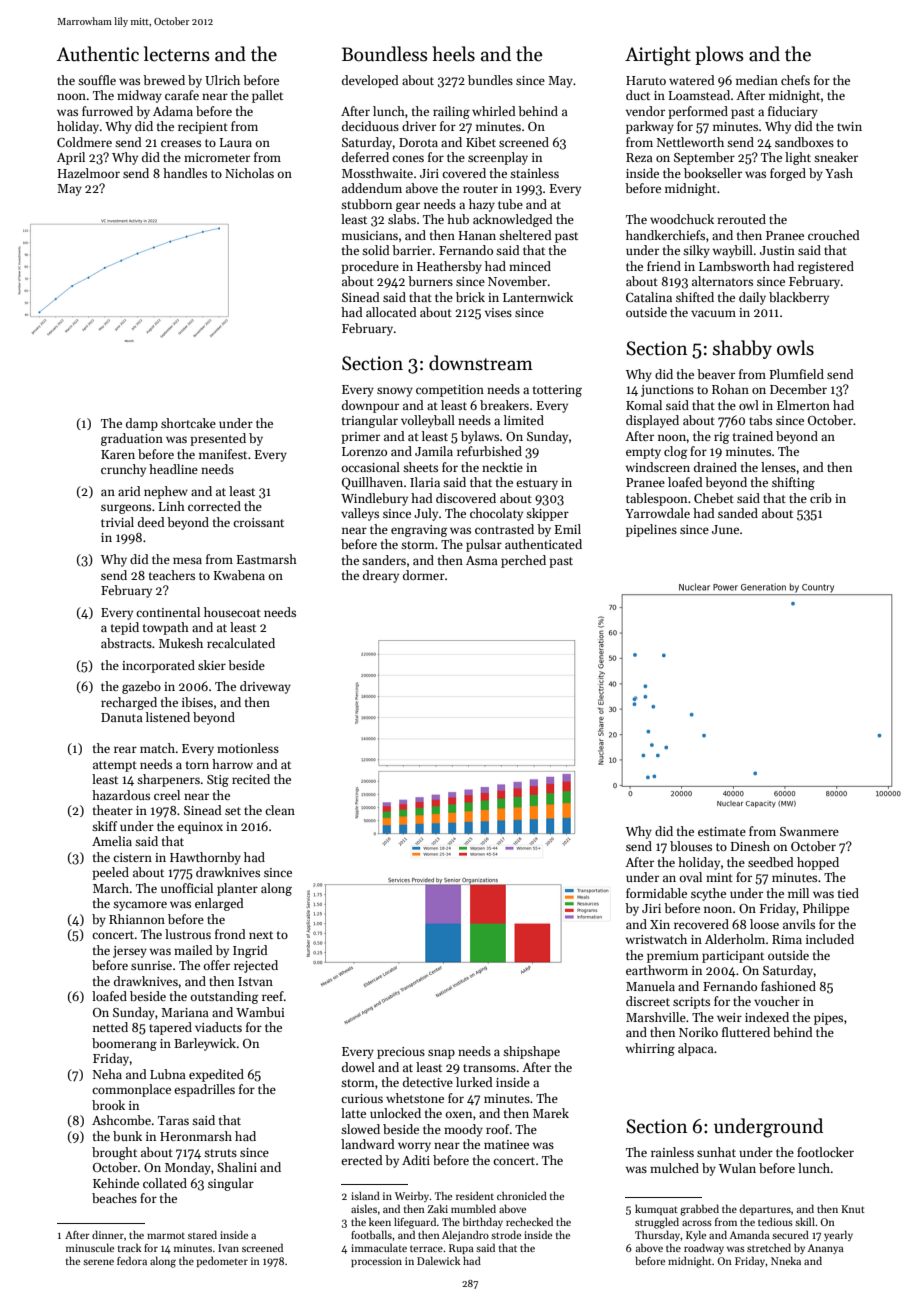 This screenshot has width=924, height=1308. I want to click on crib, so click(821, 498).
